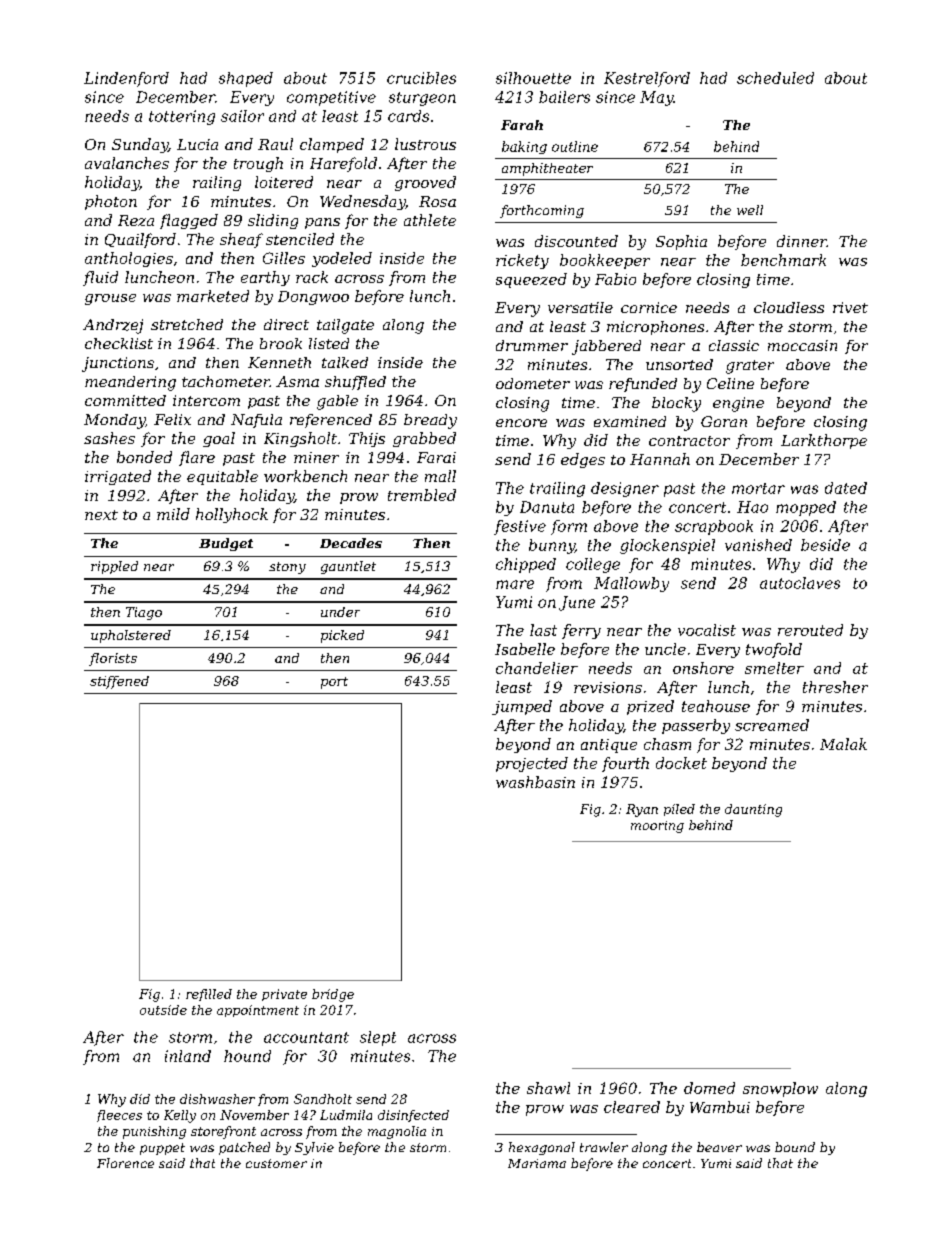 Image resolution: width=952 pixels, height=1233 pixels. Describe the element at coordinates (247, 1056) in the page. I see `hound` at that location.
